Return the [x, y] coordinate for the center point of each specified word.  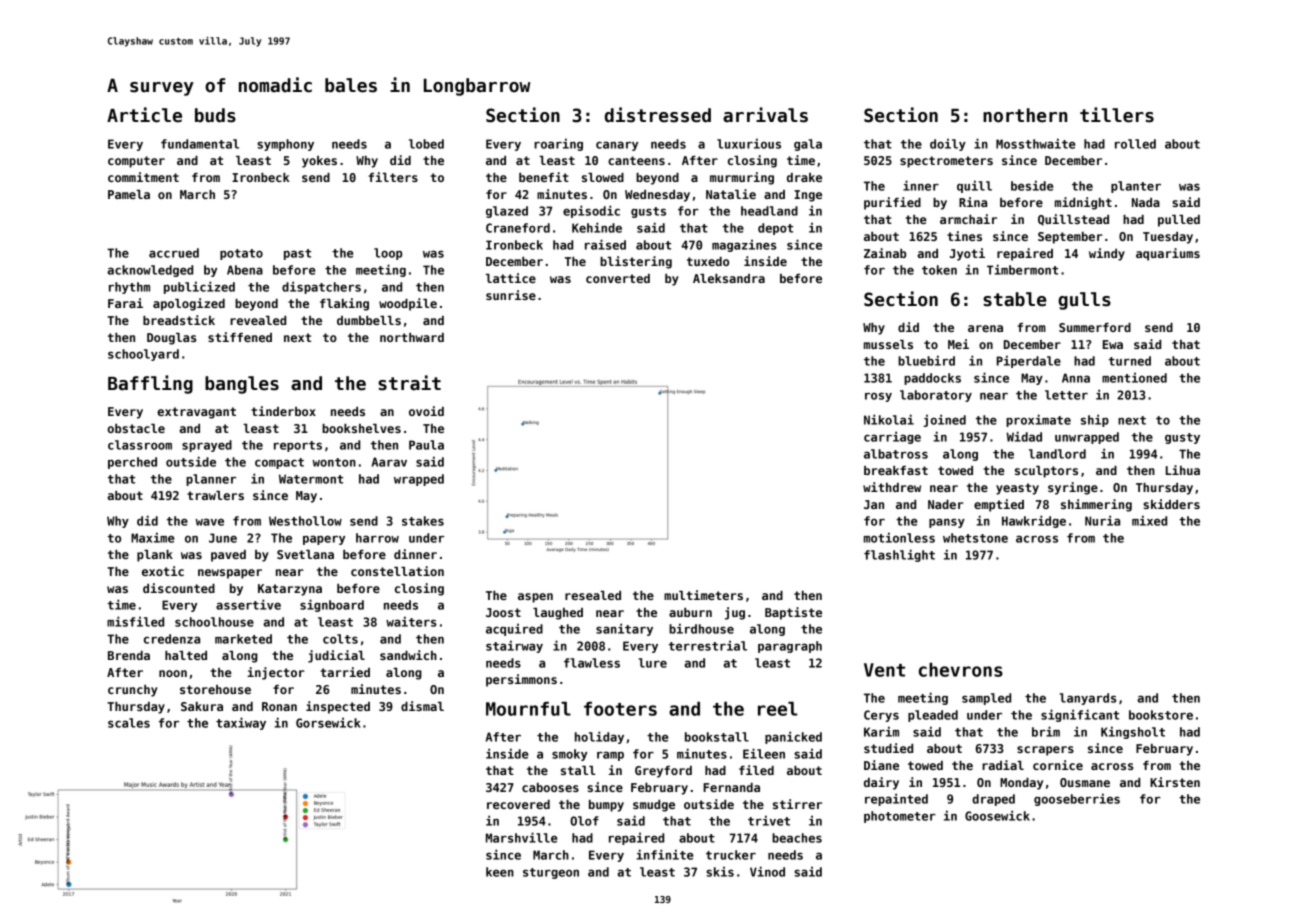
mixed [1149, 520]
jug [735, 613]
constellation [397, 571]
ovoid [426, 411]
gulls [1084, 301]
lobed [426, 144]
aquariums [1168, 254]
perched [132, 463]
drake [804, 177]
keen [500, 872]
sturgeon [551, 873]
